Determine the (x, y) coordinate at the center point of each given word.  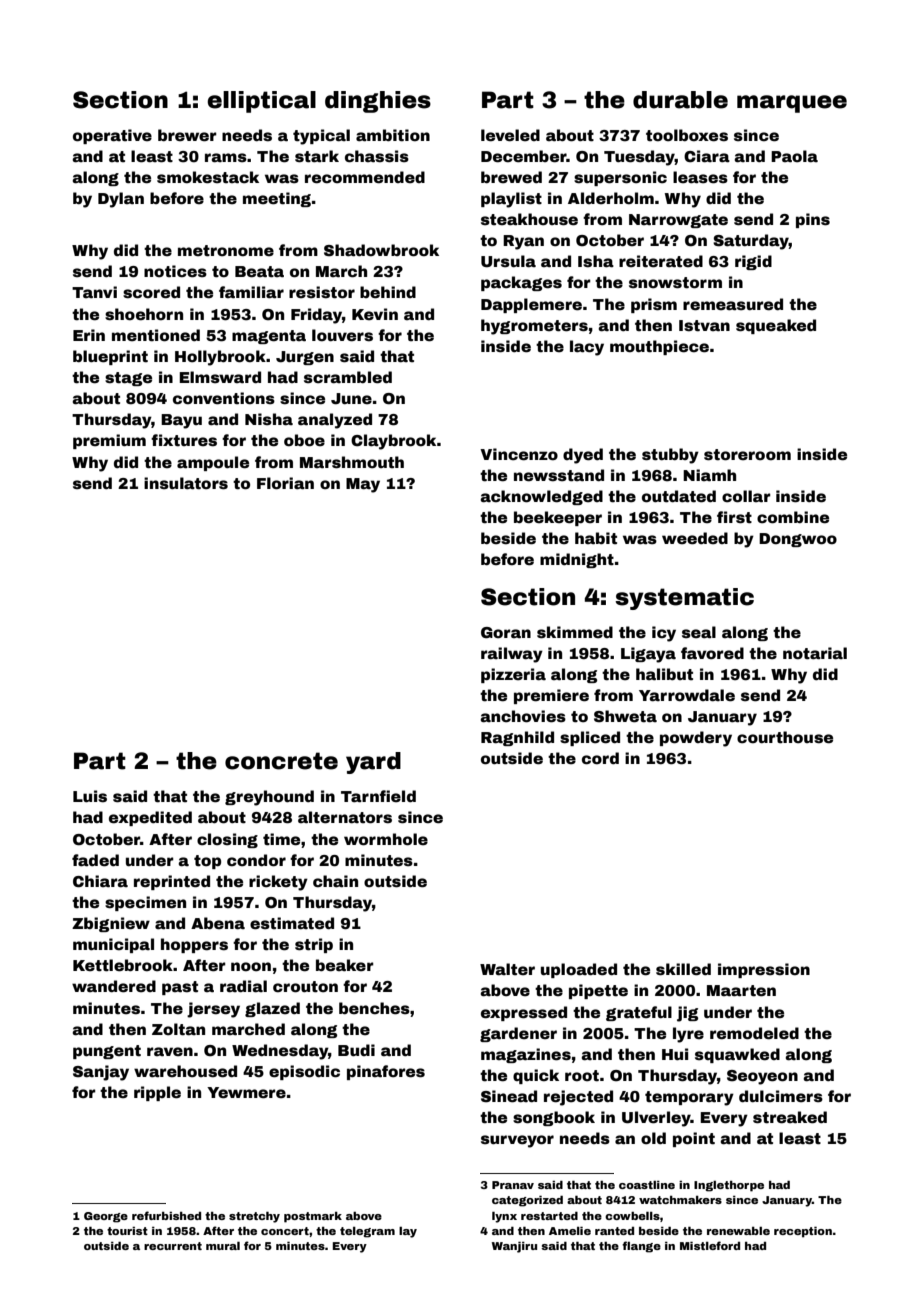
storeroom (747, 455)
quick (536, 1076)
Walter (507, 969)
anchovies (523, 716)
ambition (393, 135)
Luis (90, 796)
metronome (226, 251)
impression (764, 970)
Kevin (375, 314)
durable (680, 100)
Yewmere (246, 1093)
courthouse (785, 737)
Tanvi (94, 292)
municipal (113, 945)
